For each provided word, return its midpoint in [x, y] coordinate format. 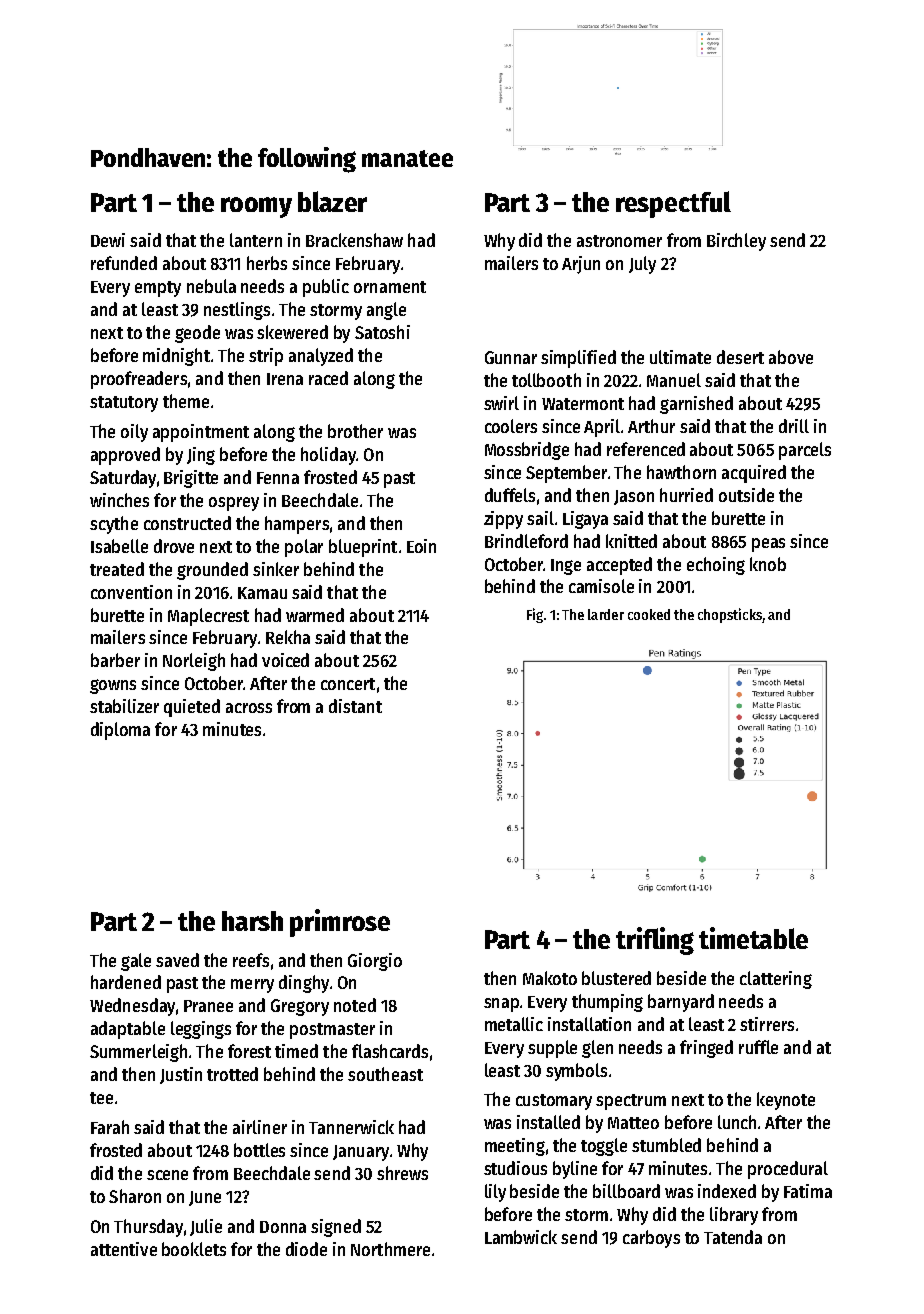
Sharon [135, 1196]
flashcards [390, 1051]
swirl [501, 403]
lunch [737, 1122]
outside [746, 495]
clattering [776, 980]
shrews [402, 1173]
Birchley [736, 242]
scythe [114, 525]
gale [136, 962]
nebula [211, 286]
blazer [332, 201]
